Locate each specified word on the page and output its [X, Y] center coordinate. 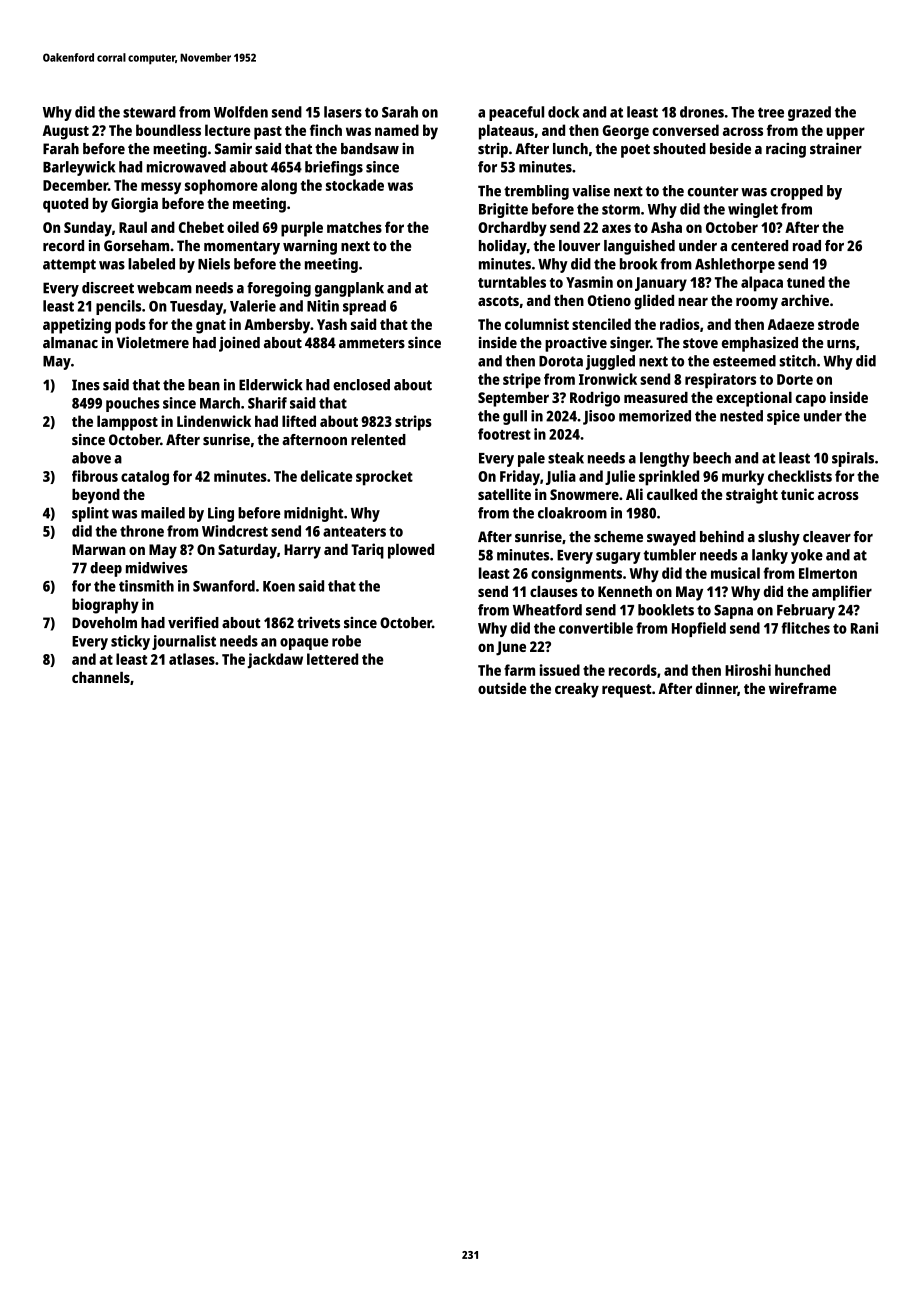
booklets [666, 610]
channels [101, 677]
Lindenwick [214, 421]
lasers [343, 112]
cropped [796, 192]
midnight [313, 514]
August [66, 132]
